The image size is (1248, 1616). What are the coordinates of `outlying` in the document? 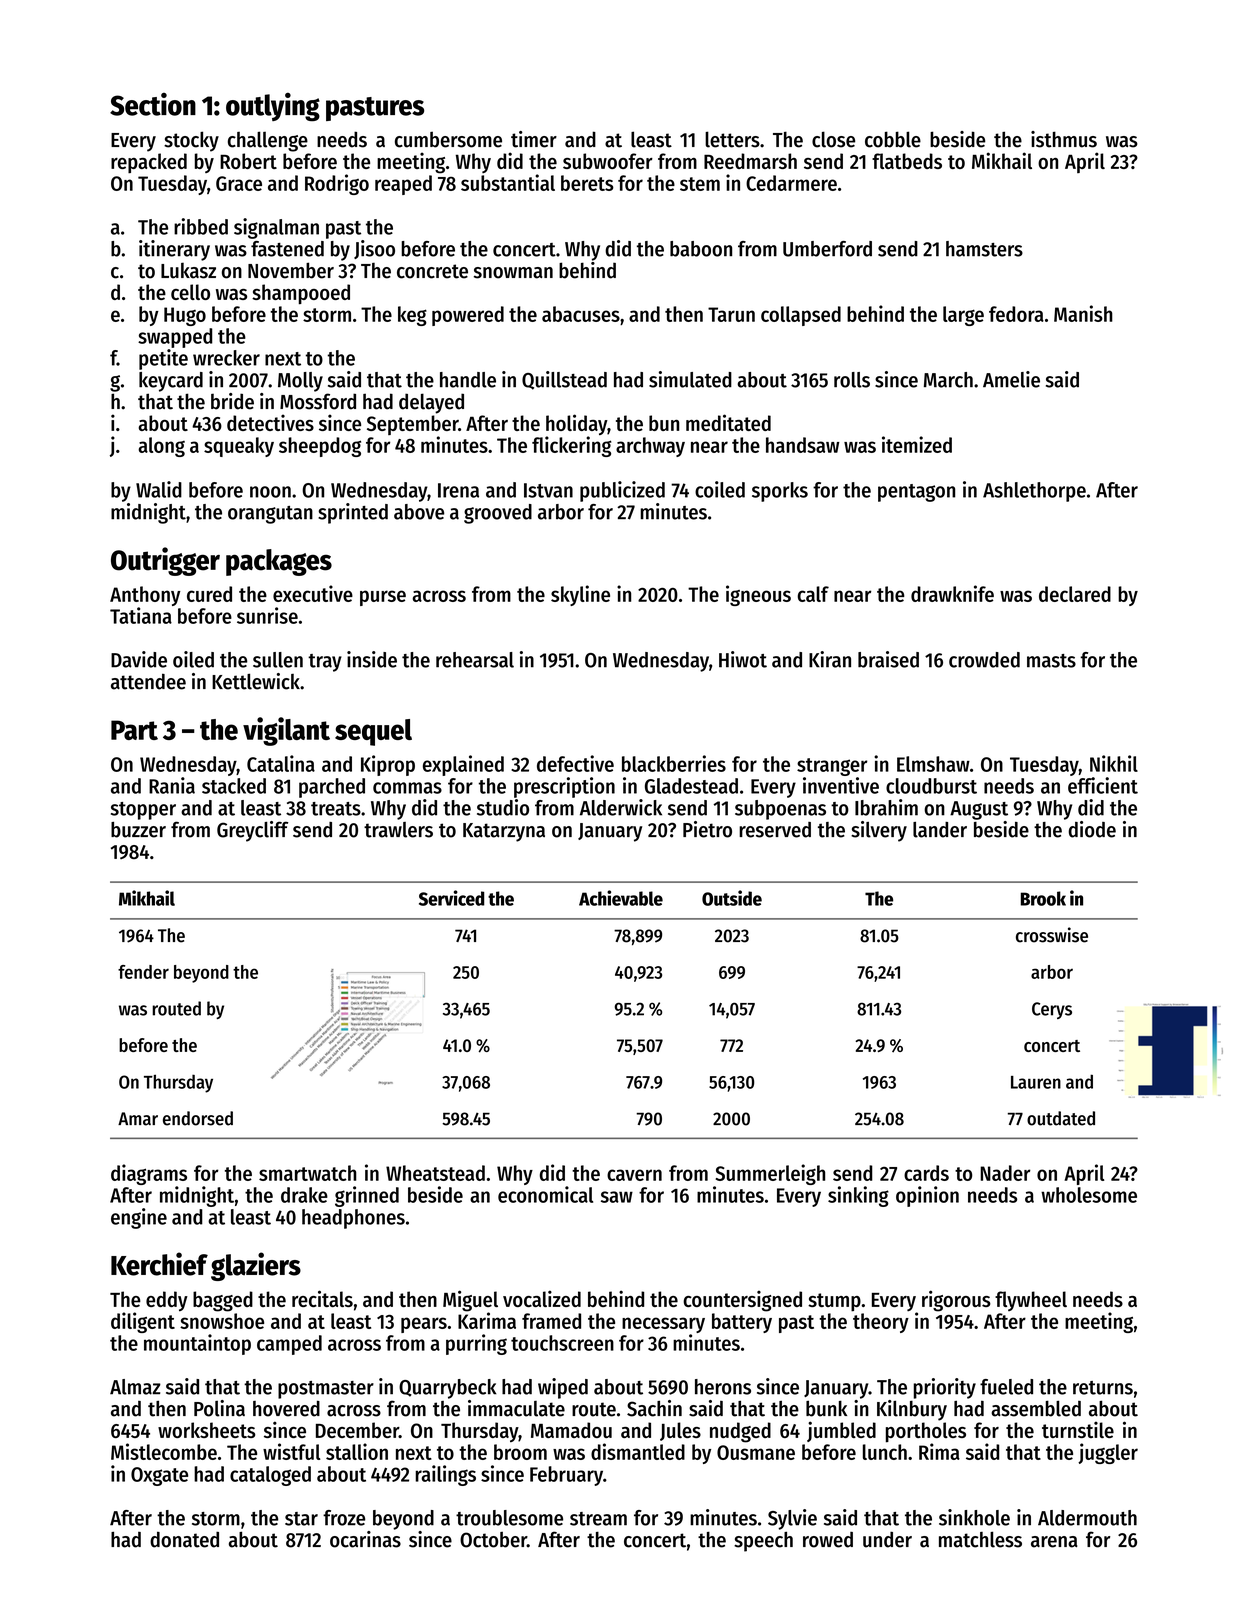 It's located at (273, 107).
